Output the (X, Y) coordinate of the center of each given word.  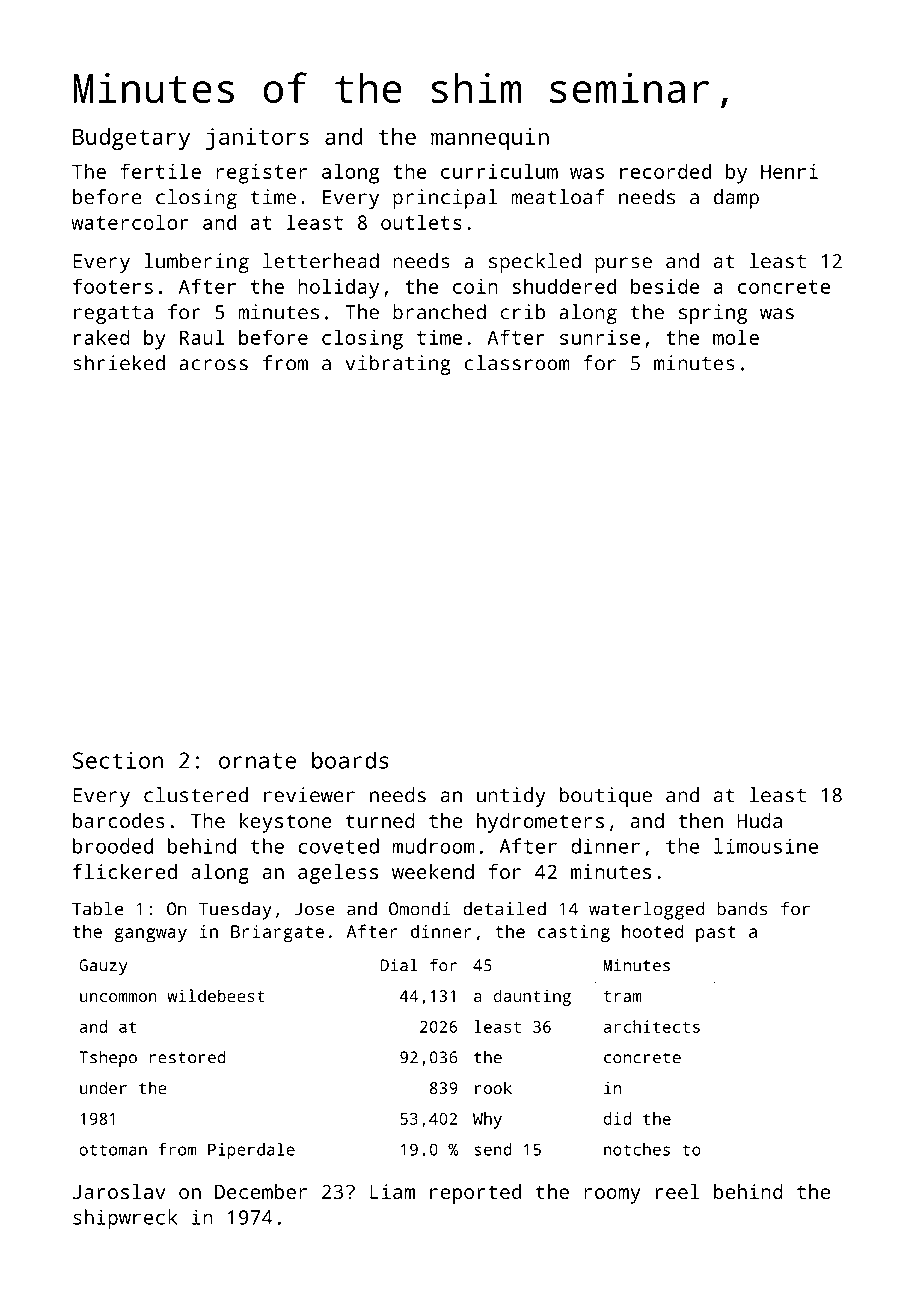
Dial (399, 965)
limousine (766, 846)
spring (713, 314)
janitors (257, 139)
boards (350, 760)
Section (118, 760)
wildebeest (216, 995)
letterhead (321, 261)
